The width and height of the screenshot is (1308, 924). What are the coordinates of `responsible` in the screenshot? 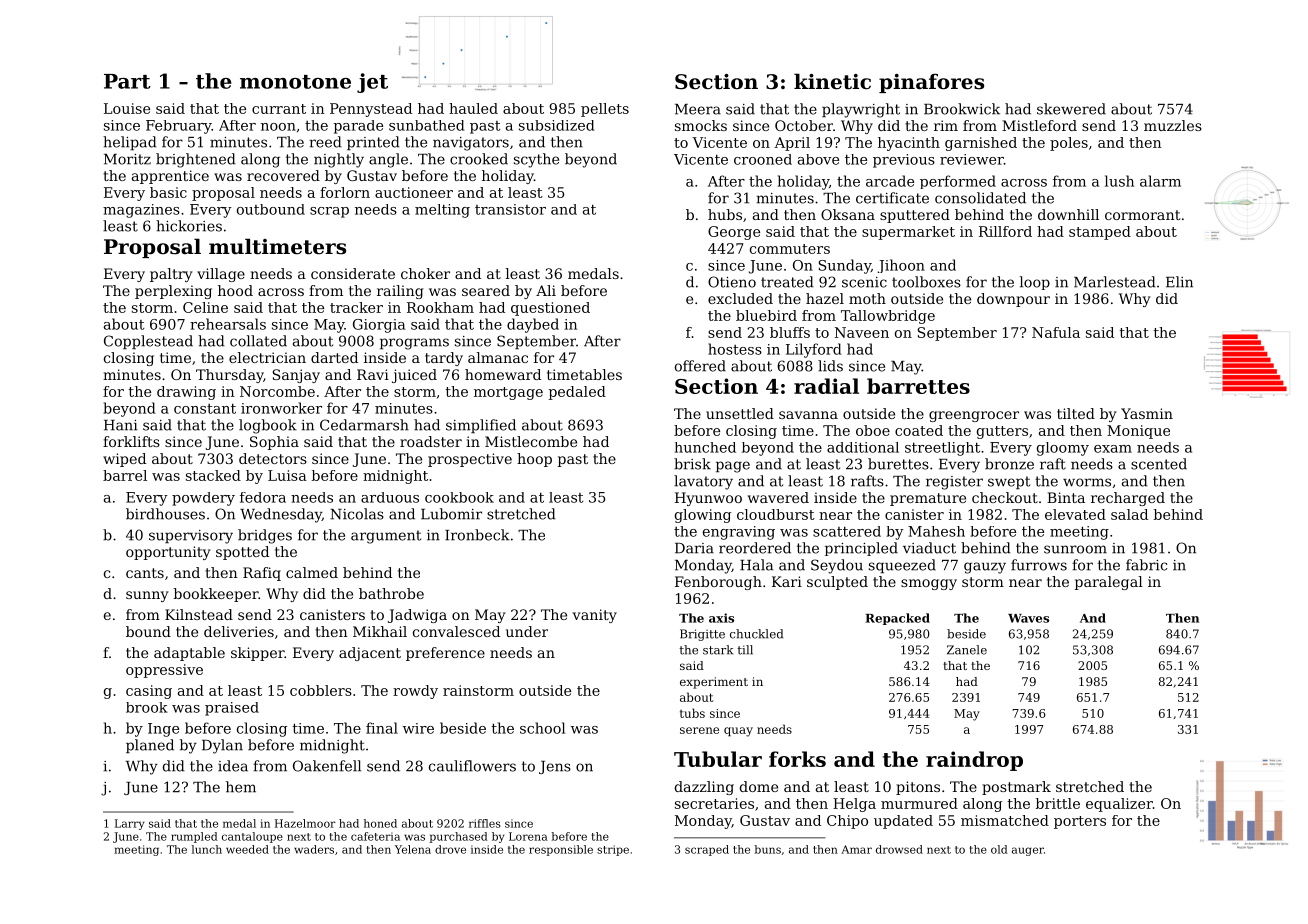 It's located at (561, 850).
